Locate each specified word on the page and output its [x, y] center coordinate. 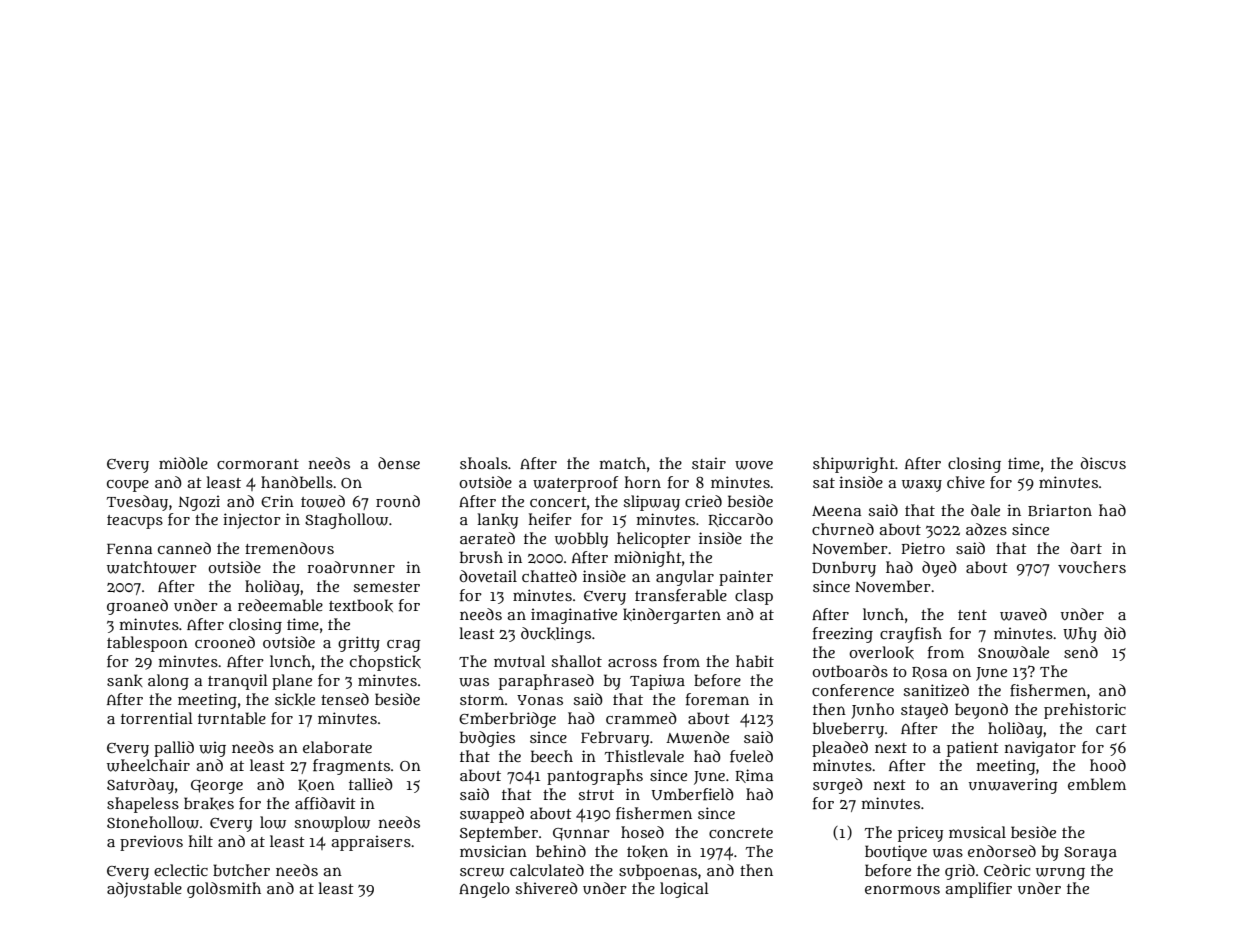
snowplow [332, 824]
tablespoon [147, 644]
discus [1103, 463]
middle [183, 463]
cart [1111, 729]
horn [643, 482]
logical [684, 890]
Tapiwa [657, 682]
